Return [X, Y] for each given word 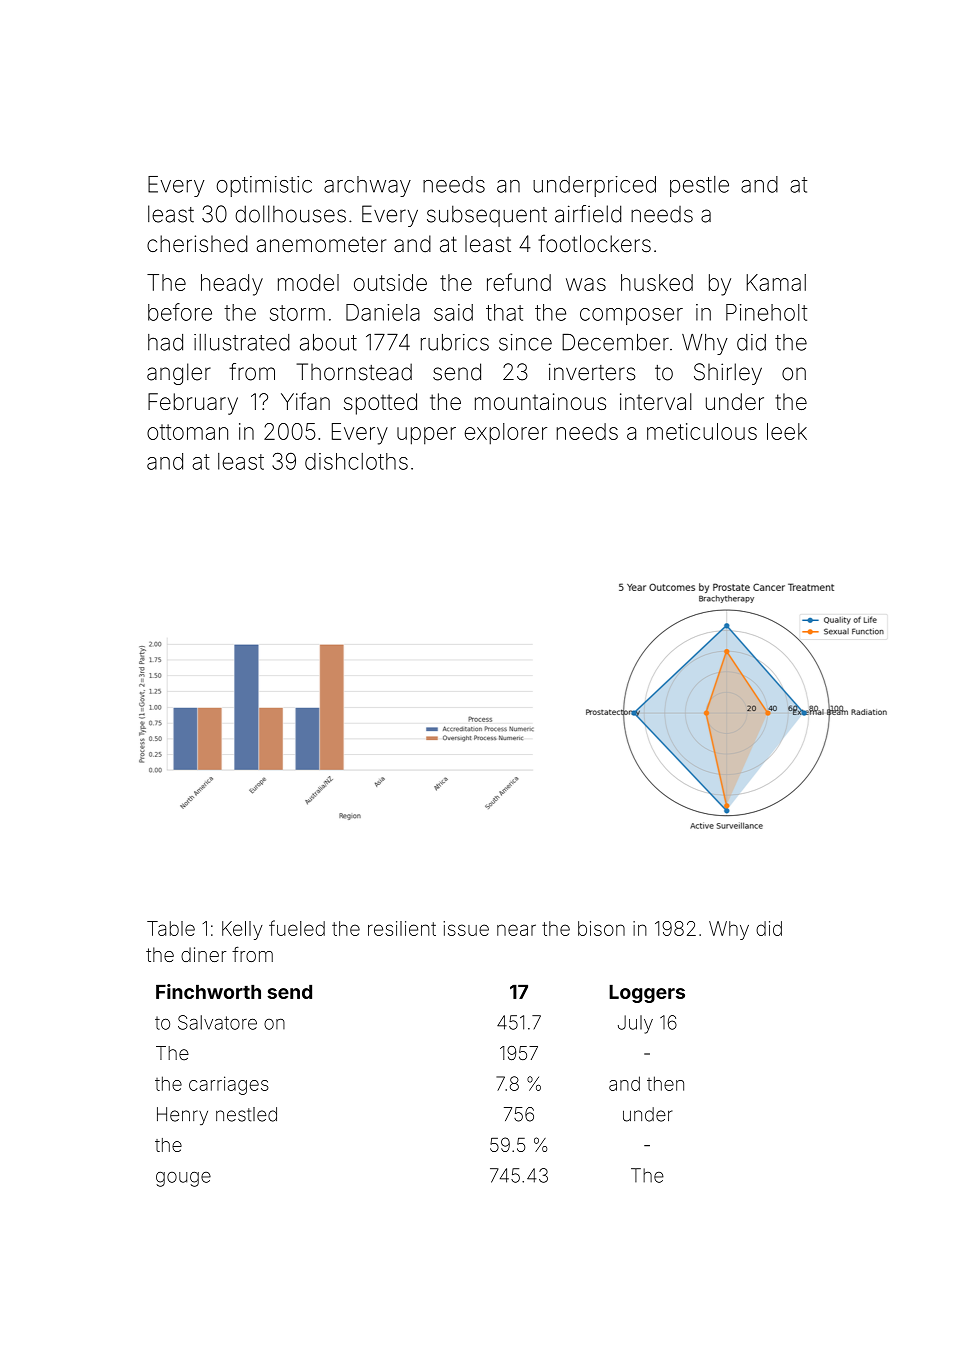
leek [787, 431]
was [586, 284]
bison [601, 928]
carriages [229, 1085]
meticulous [702, 431]
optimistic [264, 186]
